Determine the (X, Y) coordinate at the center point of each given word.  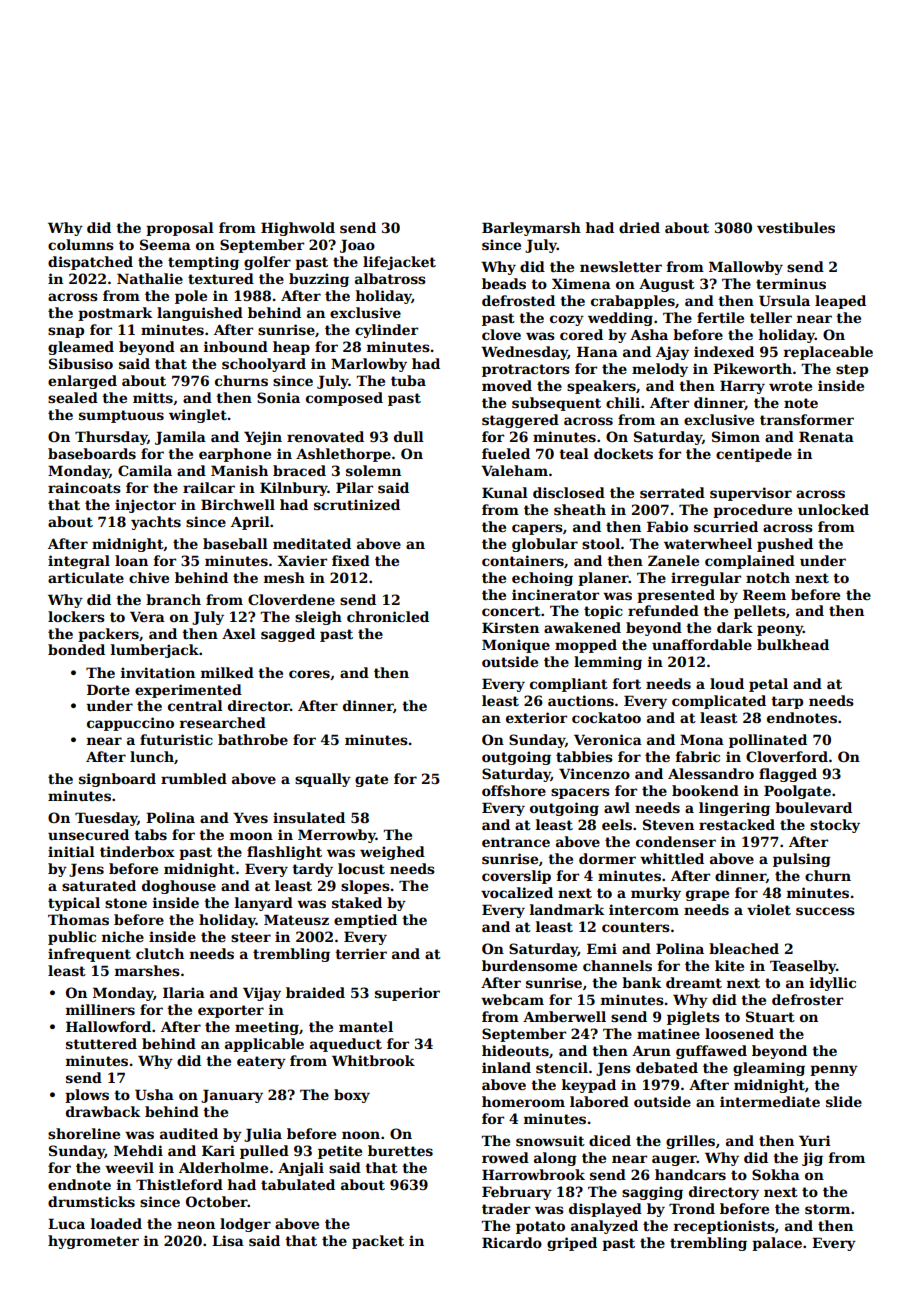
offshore (514, 790)
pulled (264, 1152)
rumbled (194, 778)
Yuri (815, 1140)
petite (340, 1152)
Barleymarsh (531, 229)
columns (81, 244)
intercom (644, 909)
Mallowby (746, 268)
